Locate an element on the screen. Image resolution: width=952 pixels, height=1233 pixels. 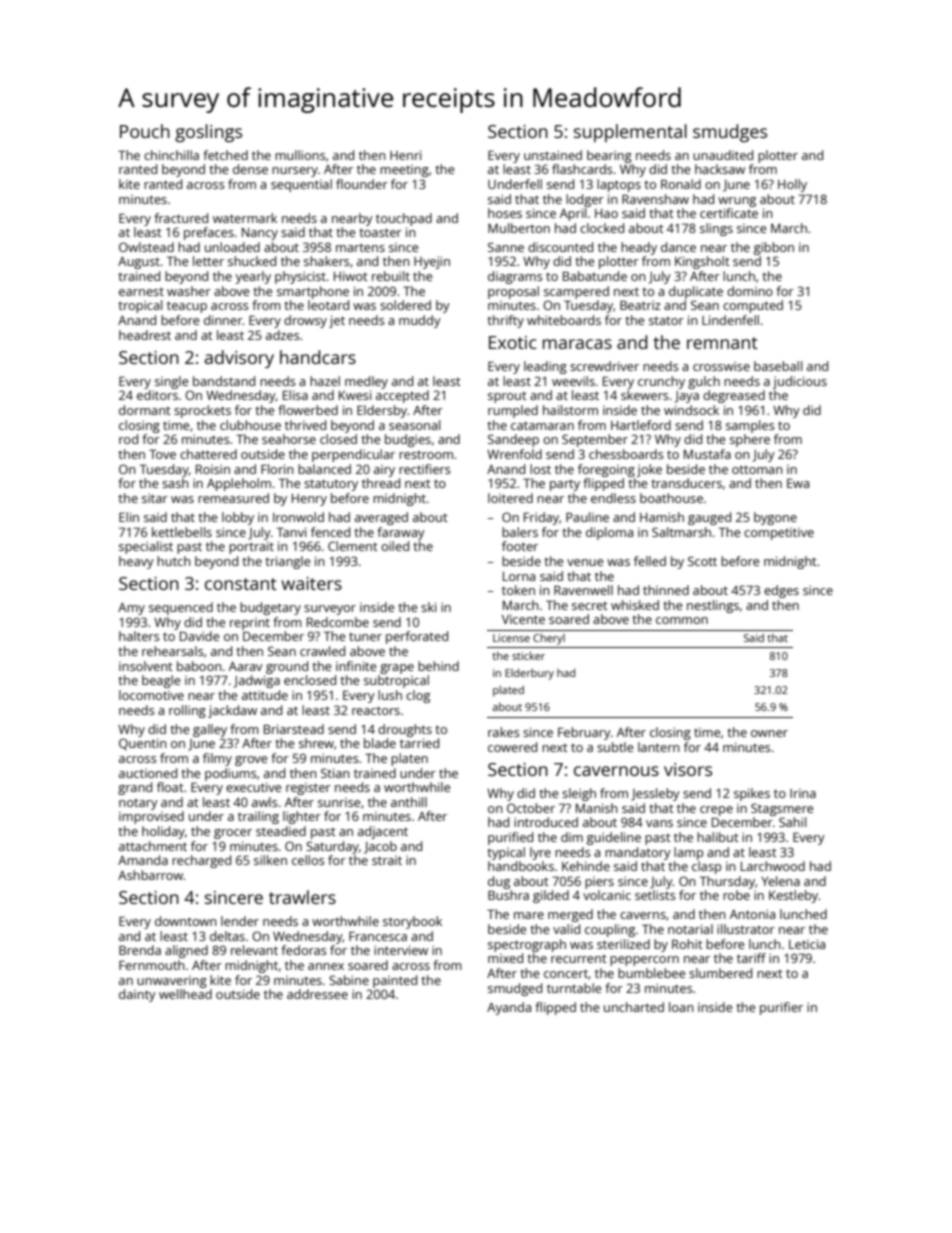
Elderbury is located at coordinates (529, 674).
